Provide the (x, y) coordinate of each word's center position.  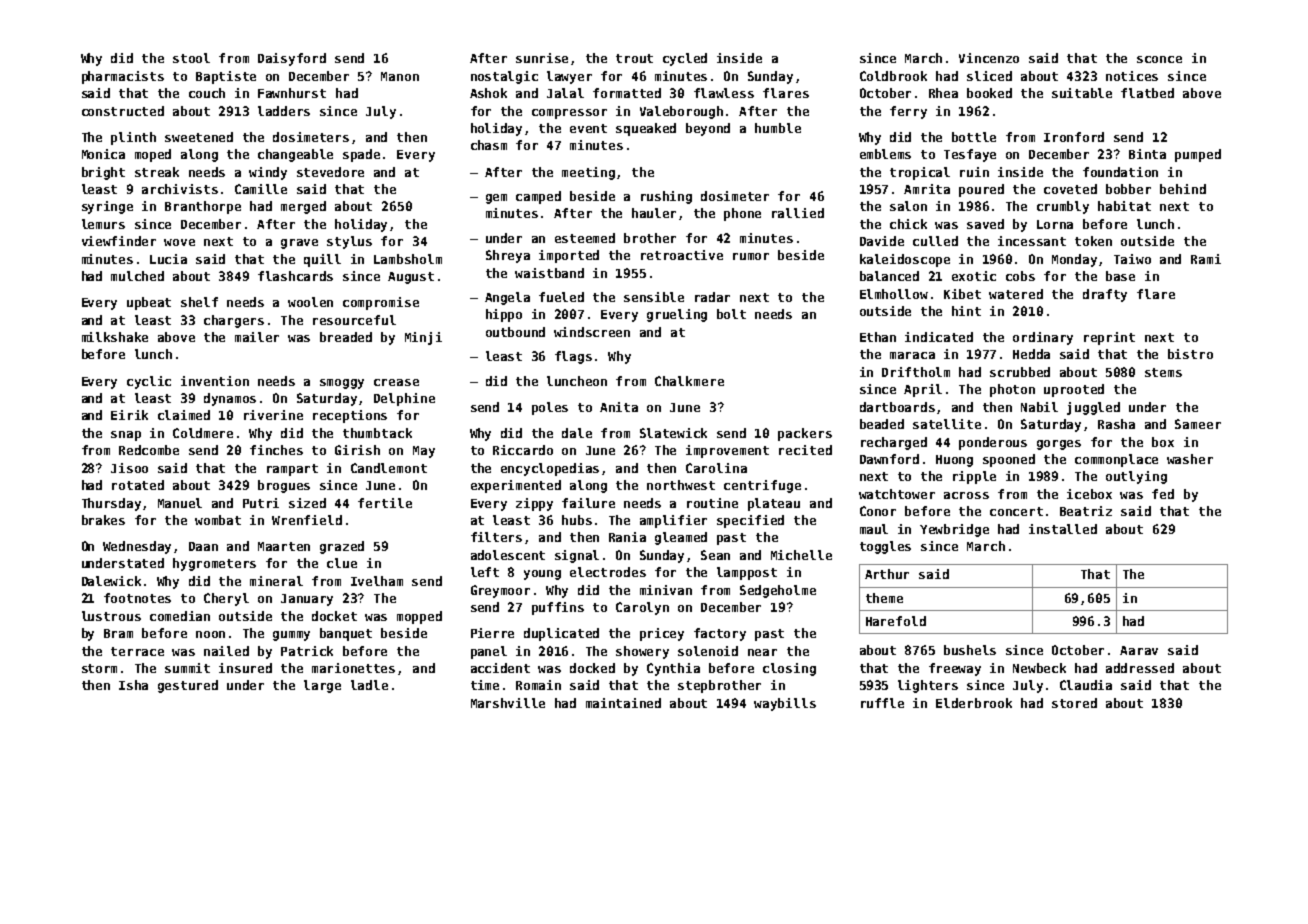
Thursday (111, 504)
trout (634, 58)
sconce (1159, 59)
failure (588, 503)
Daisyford (292, 59)
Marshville (508, 703)
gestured (188, 686)
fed (1163, 494)
